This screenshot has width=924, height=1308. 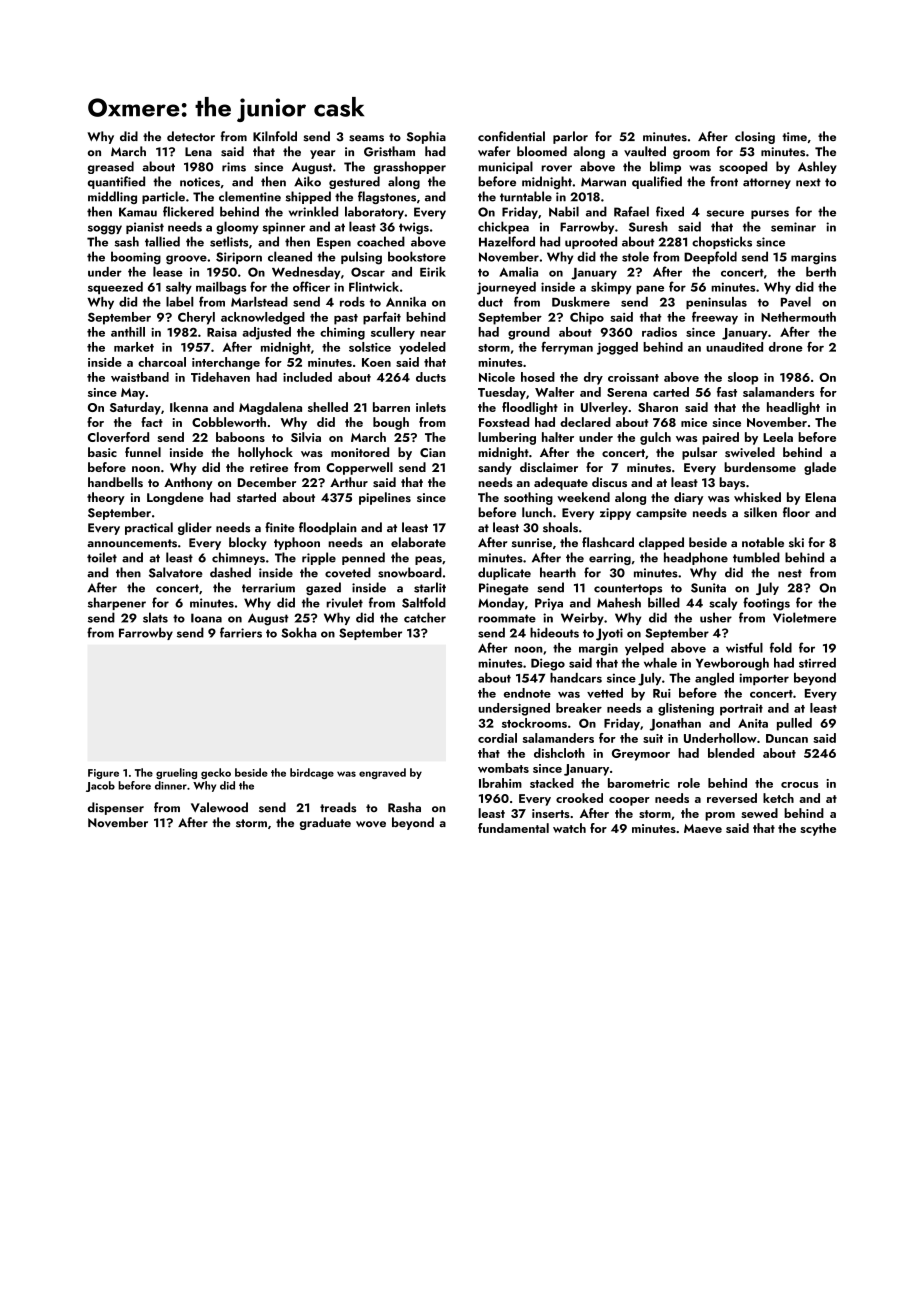 What do you see at coordinates (790, 573) in the screenshot?
I see `nest` at bounding box center [790, 573].
